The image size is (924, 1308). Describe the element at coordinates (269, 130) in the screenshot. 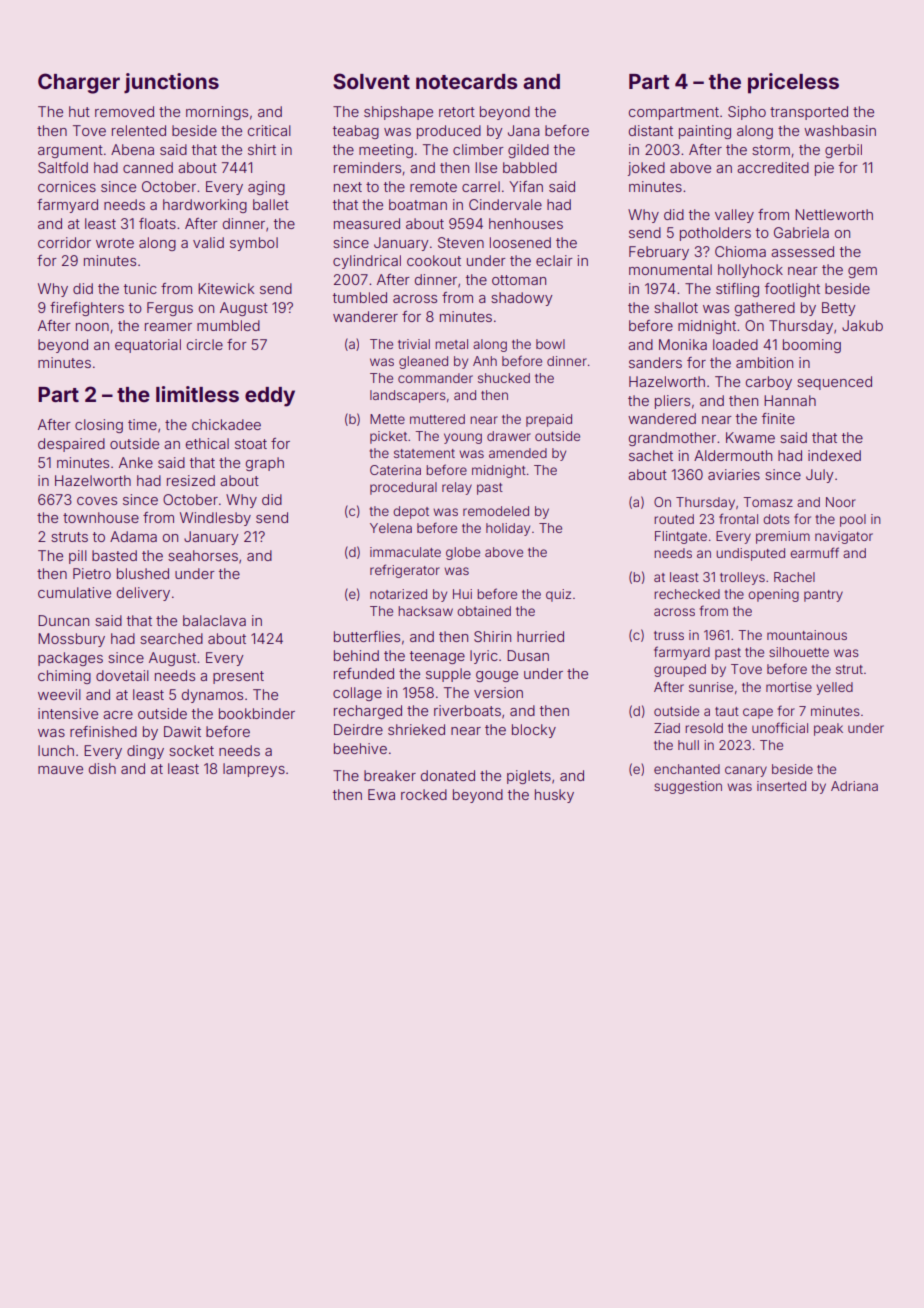

I see `critical` at that location.
